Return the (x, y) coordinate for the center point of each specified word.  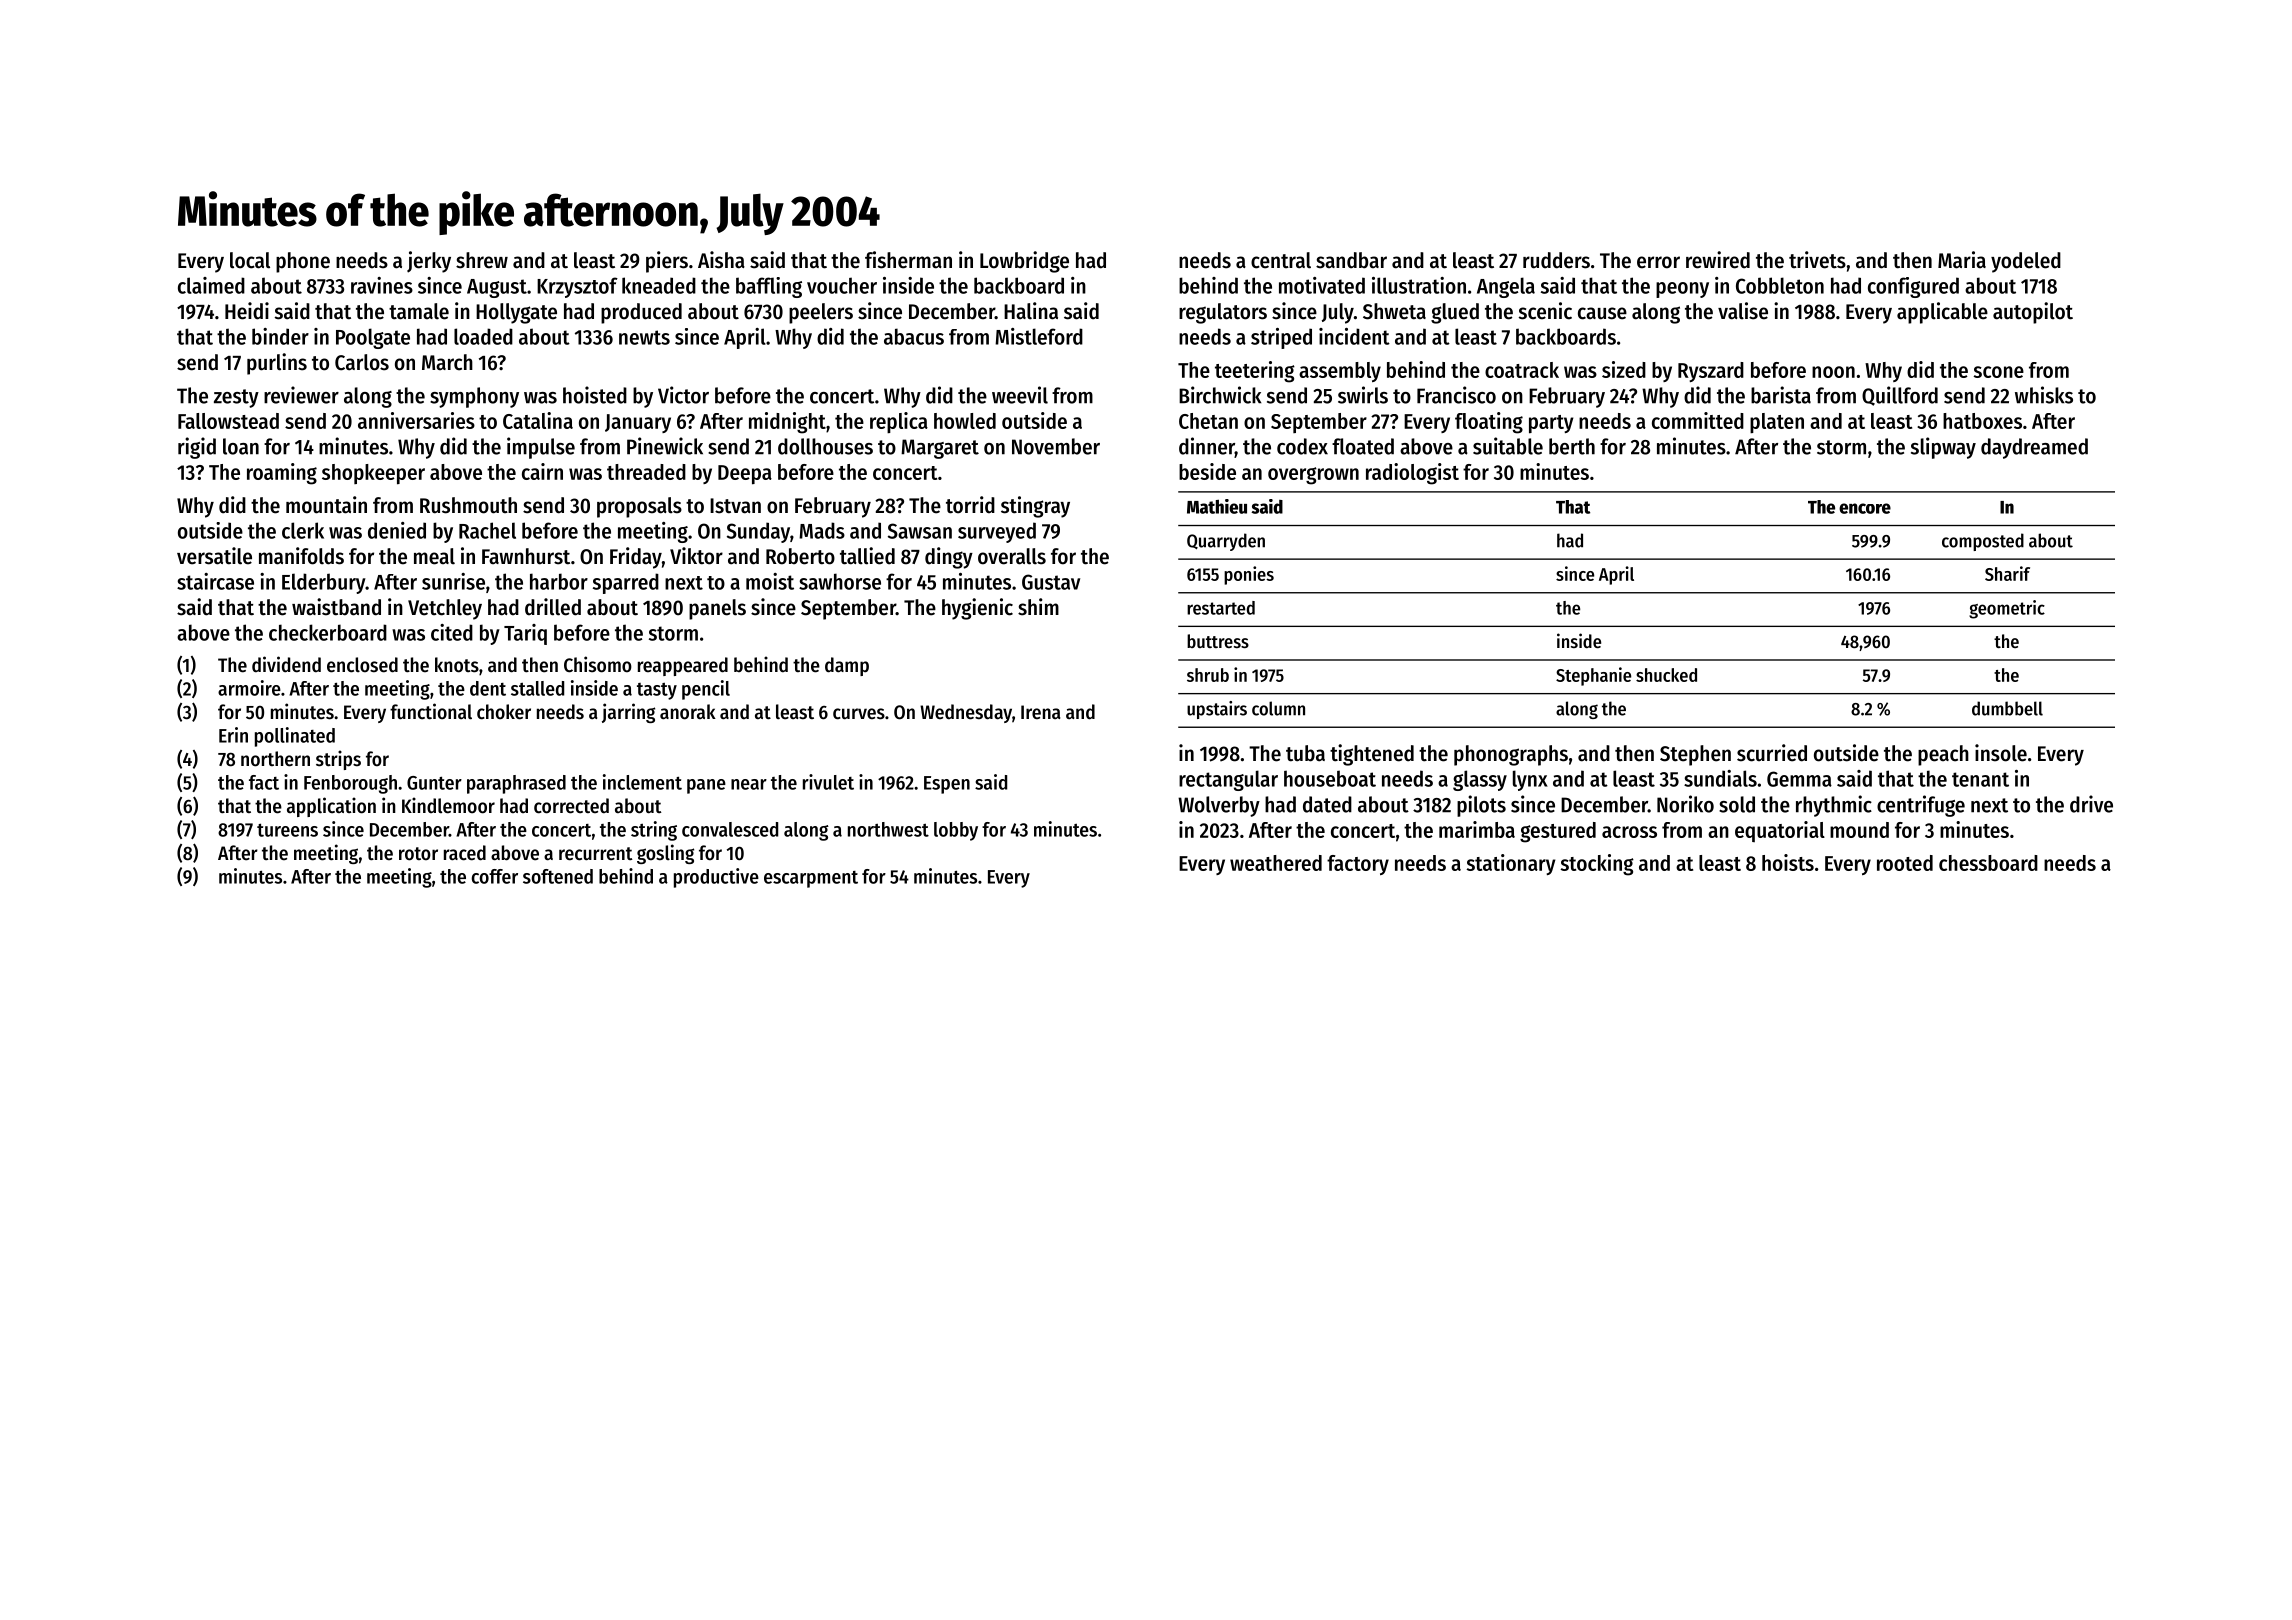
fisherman (908, 260)
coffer (495, 876)
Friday (636, 558)
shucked (1666, 675)
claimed (211, 285)
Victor (683, 395)
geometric (2007, 609)
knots (457, 665)
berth (1572, 446)
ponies (1249, 575)
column (1278, 708)
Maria (1962, 260)
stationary (1511, 864)
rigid (197, 448)
